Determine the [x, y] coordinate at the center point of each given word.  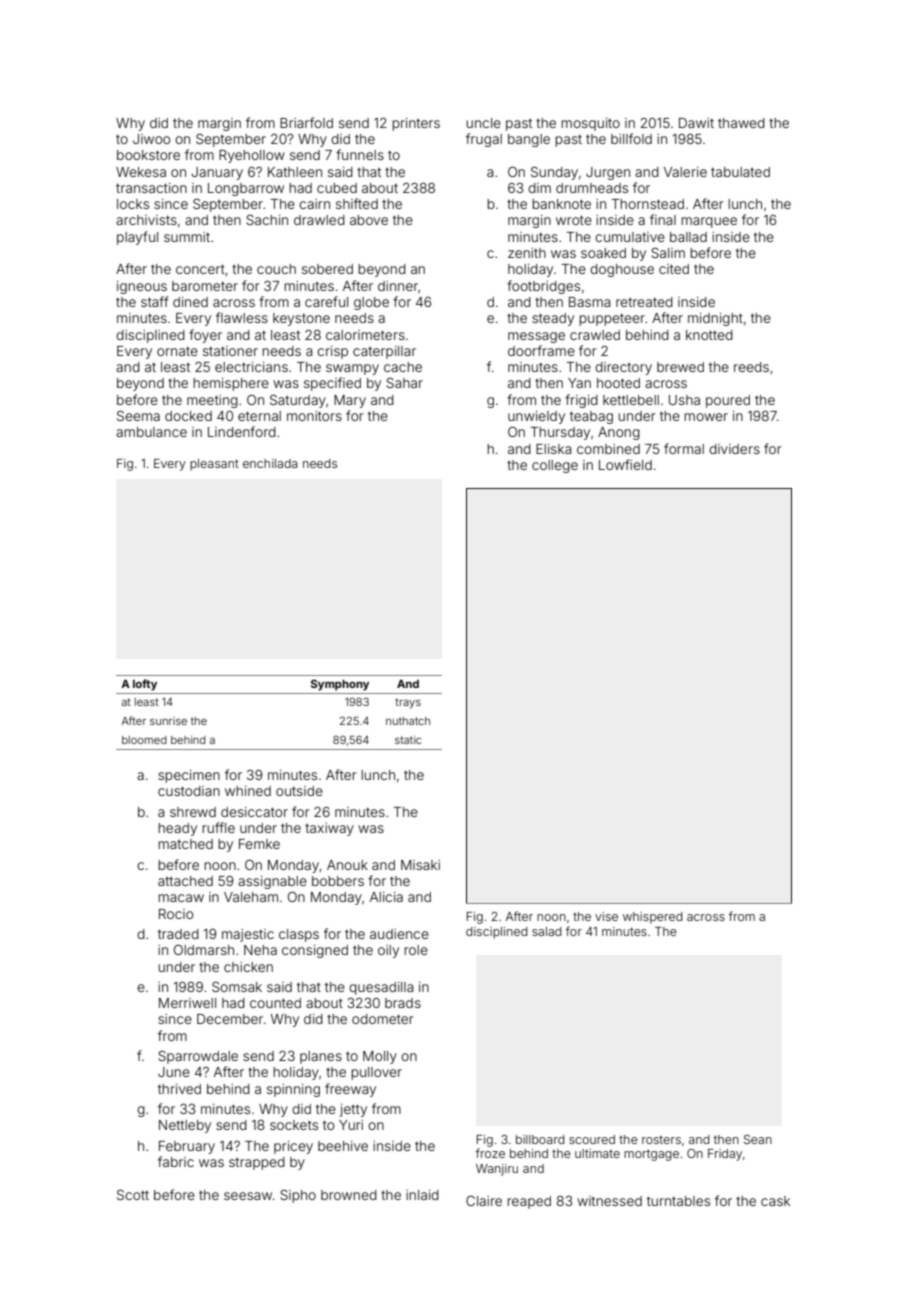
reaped [529, 1202]
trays [408, 703]
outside [299, 791]
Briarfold [306, 122]
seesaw [248, 1196]
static [408, 740]
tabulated [740, 172]
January [217, 173]
